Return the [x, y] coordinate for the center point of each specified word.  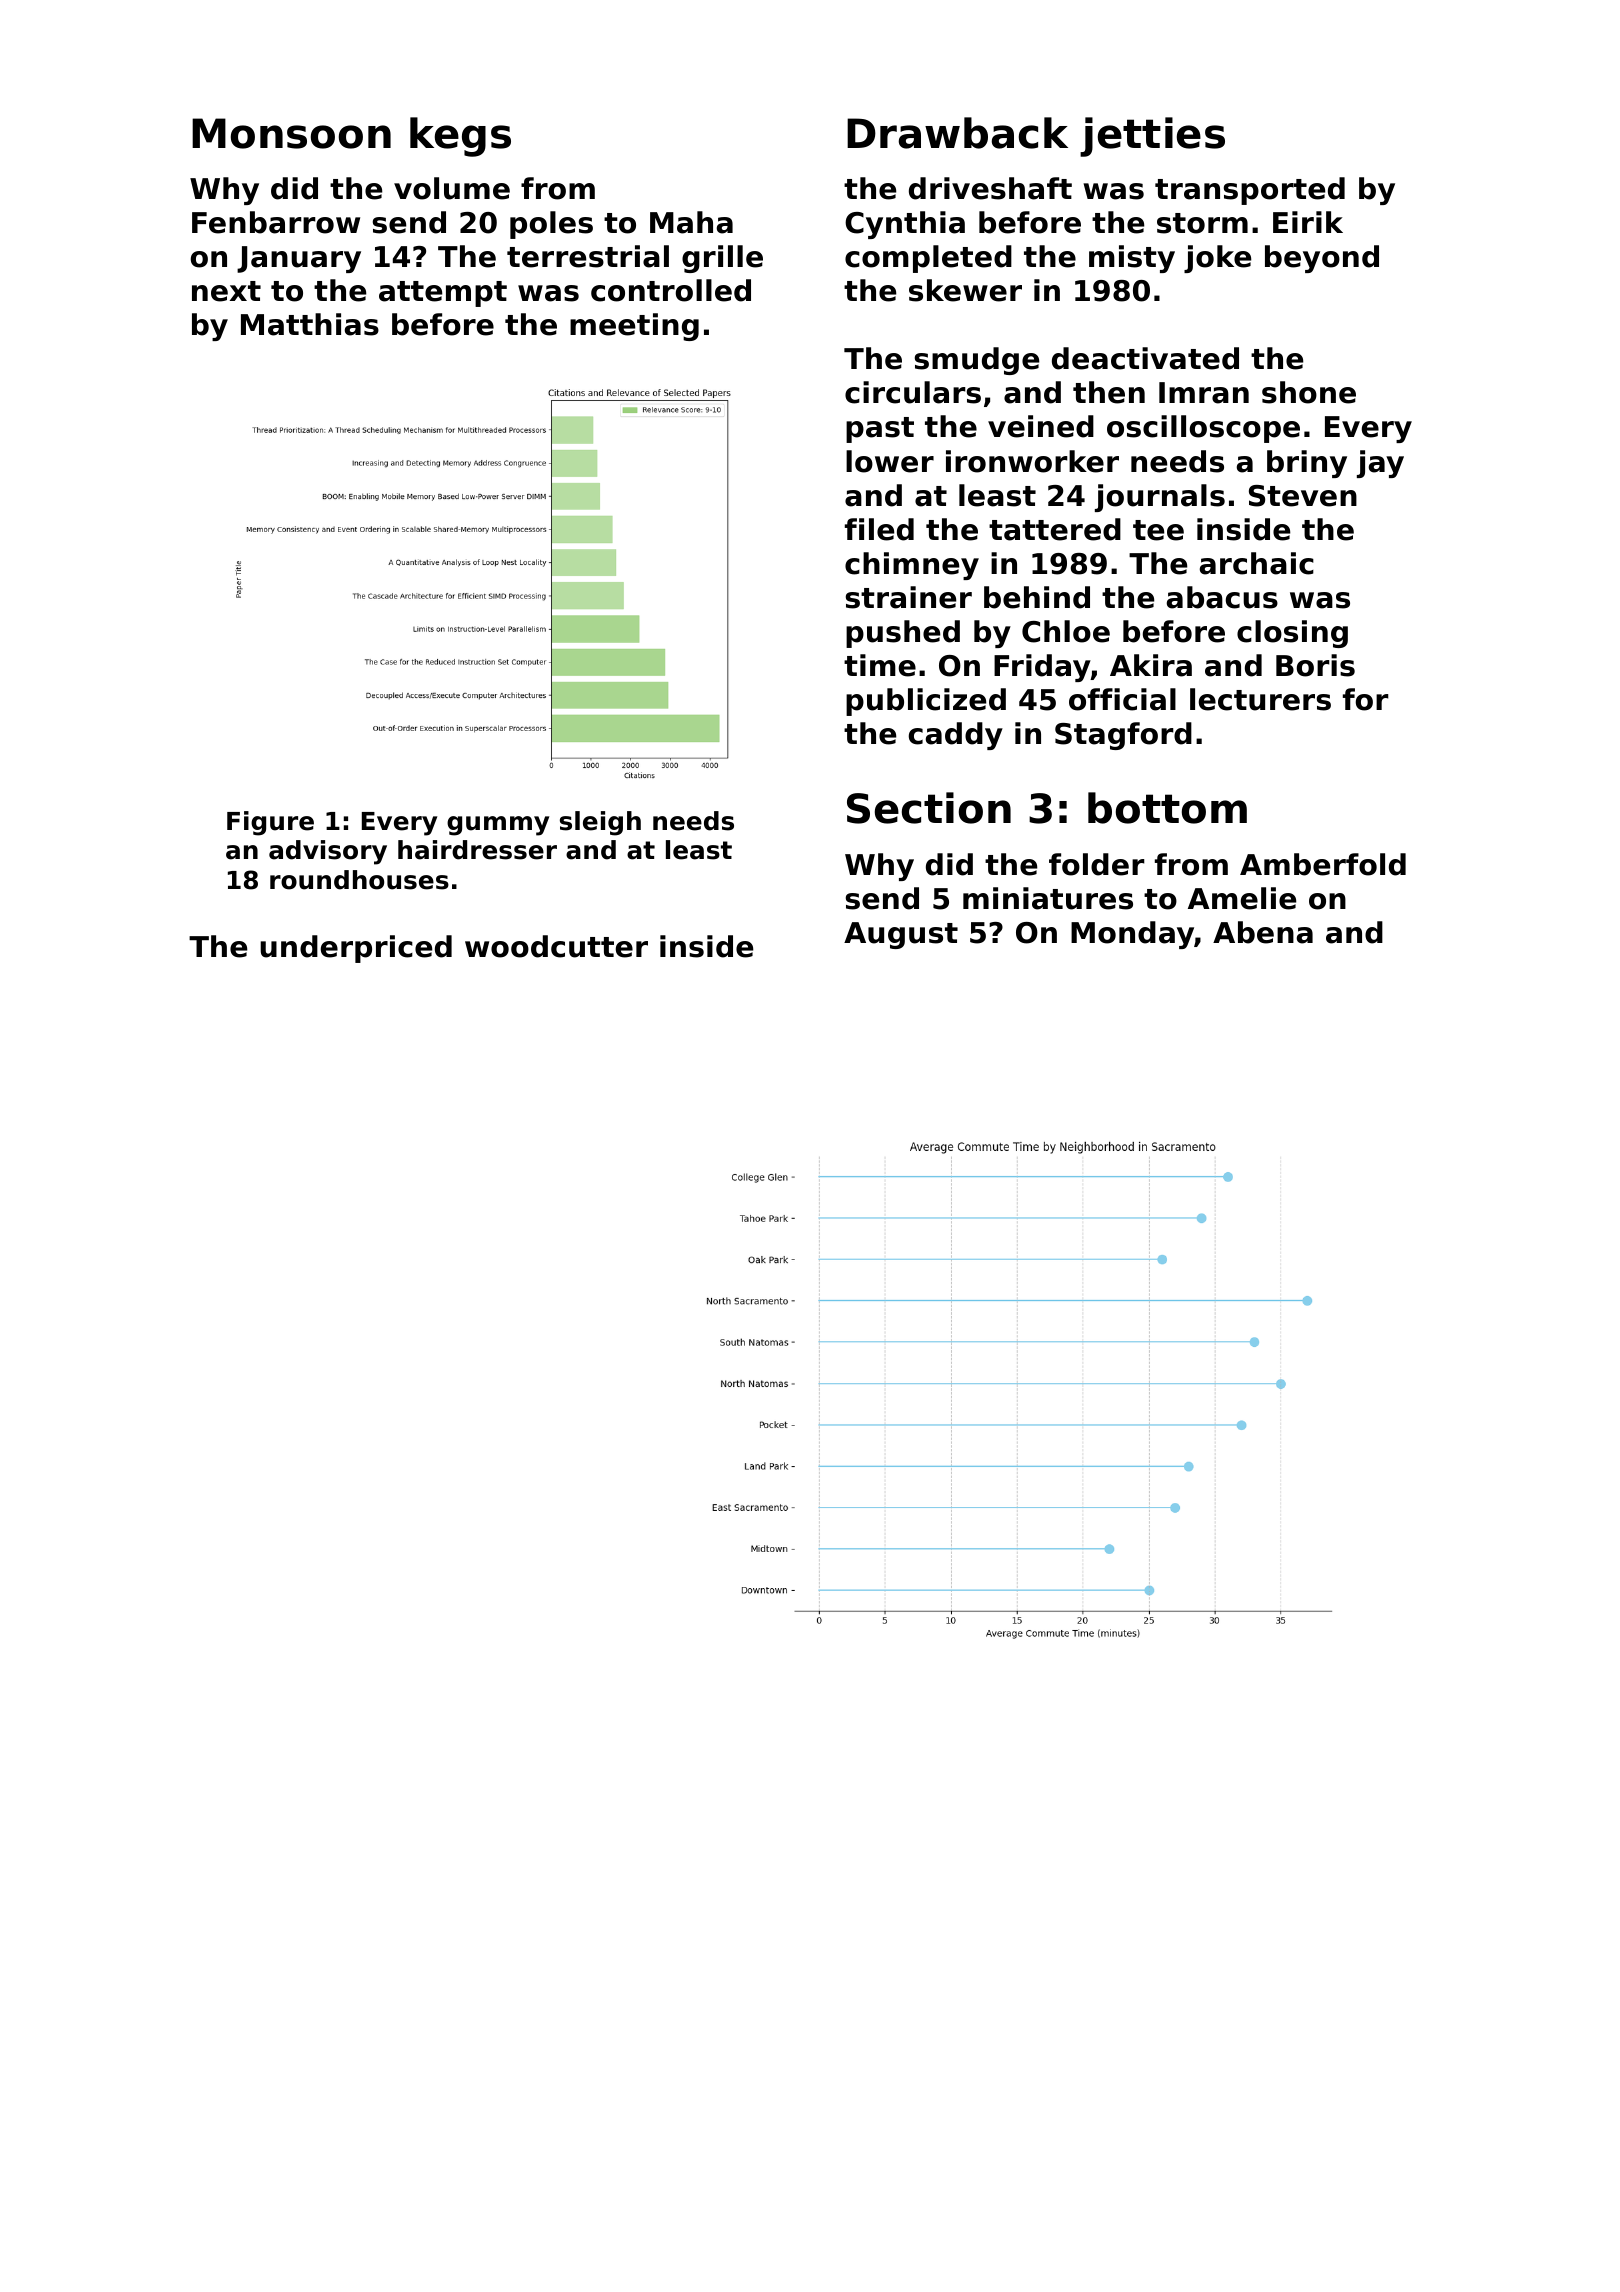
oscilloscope [1203, 429]
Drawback [957, 133]
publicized [926, 702]
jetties [1152, 137]
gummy [498, 826]
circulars [913, 392]
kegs [460, 137]
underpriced [356, 949]
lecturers [1260, 699]
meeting [634, 327]
